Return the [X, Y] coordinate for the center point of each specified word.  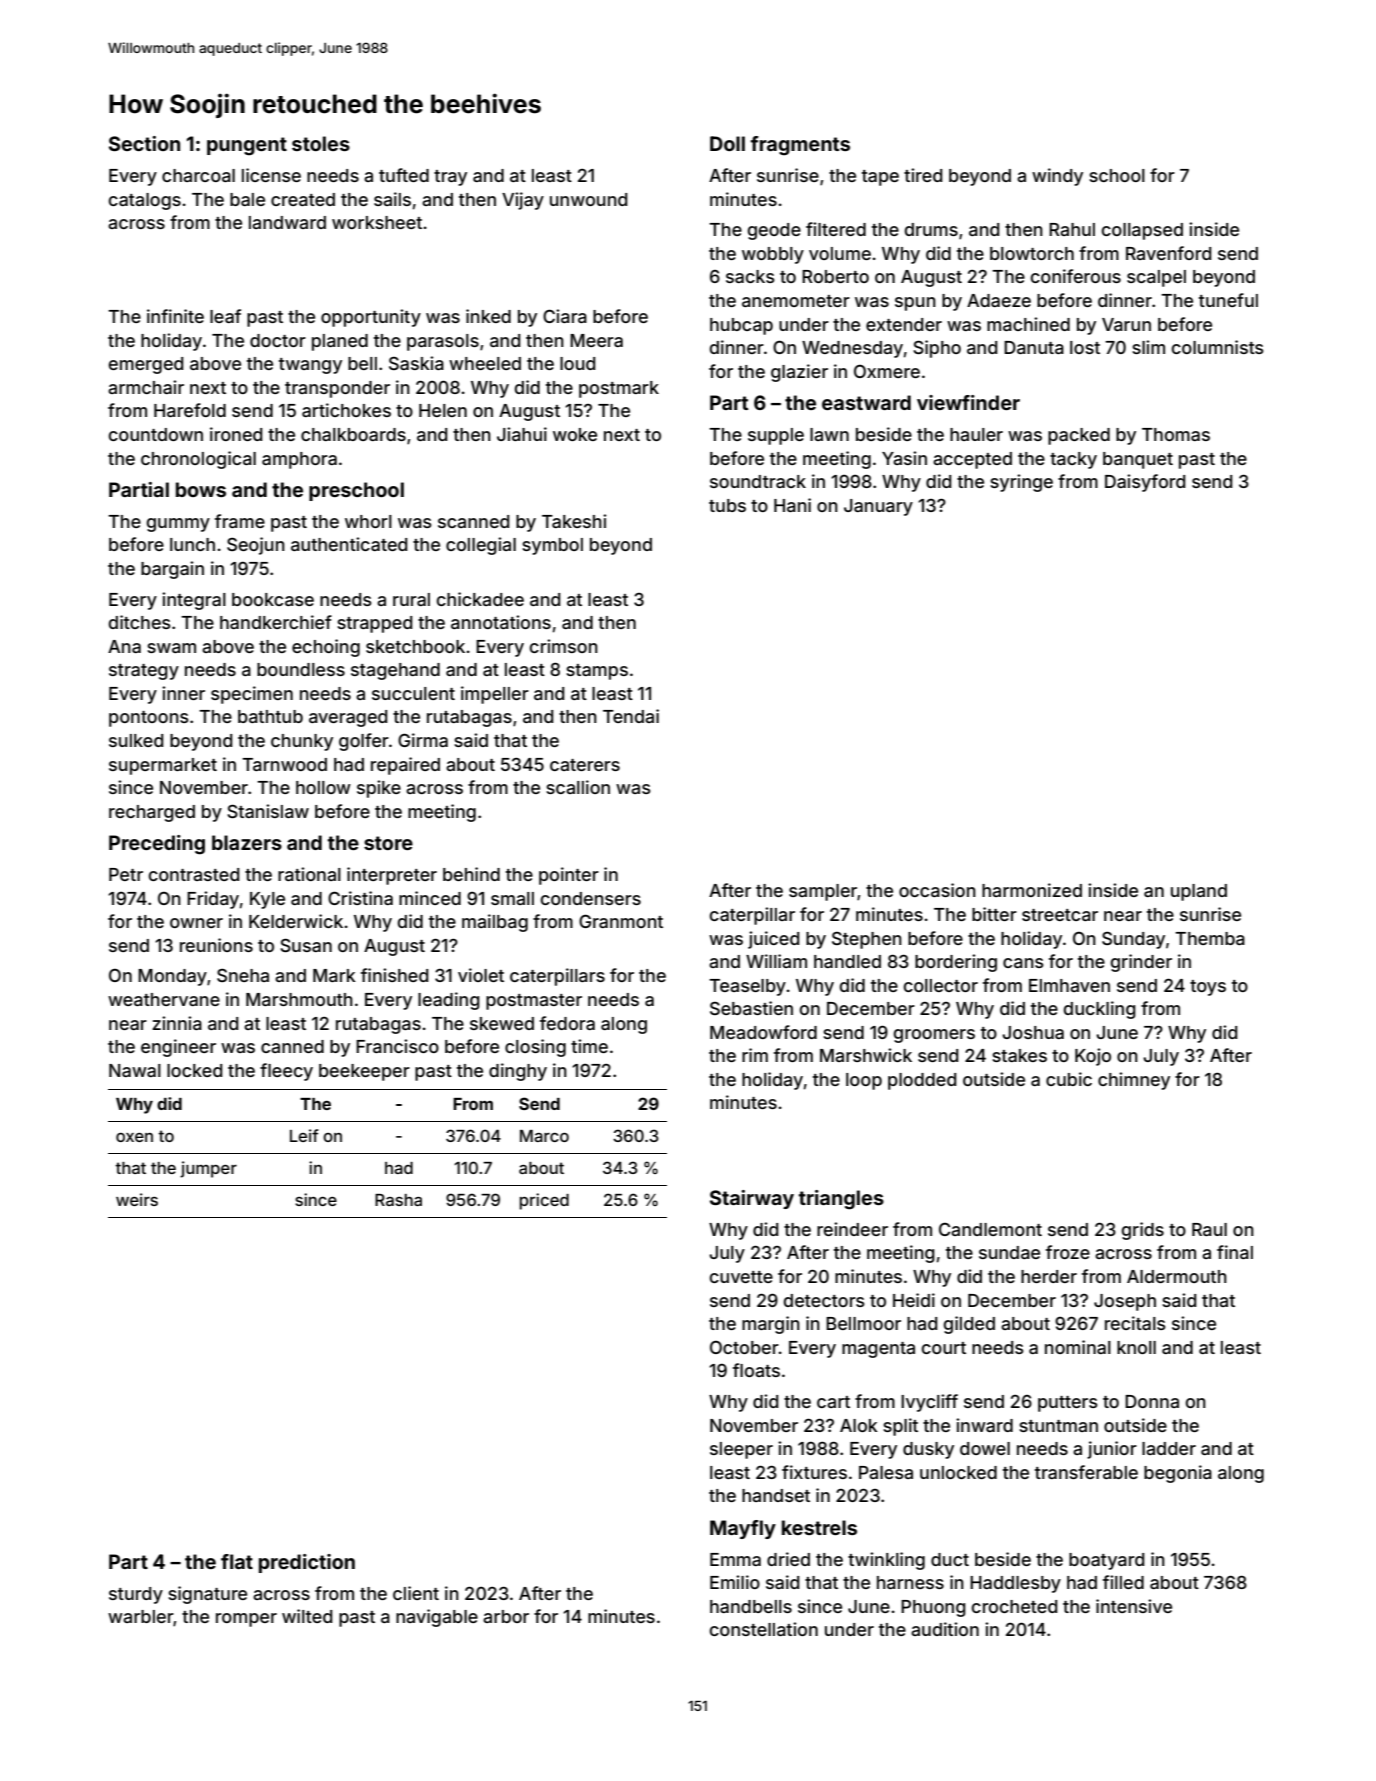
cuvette [741, 1277]
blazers [247, 842]
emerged [146, 365]
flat [237, 1561]
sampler [823, 892]
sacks [750, 276]
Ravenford [1168, 253]
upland [1199, 892]
